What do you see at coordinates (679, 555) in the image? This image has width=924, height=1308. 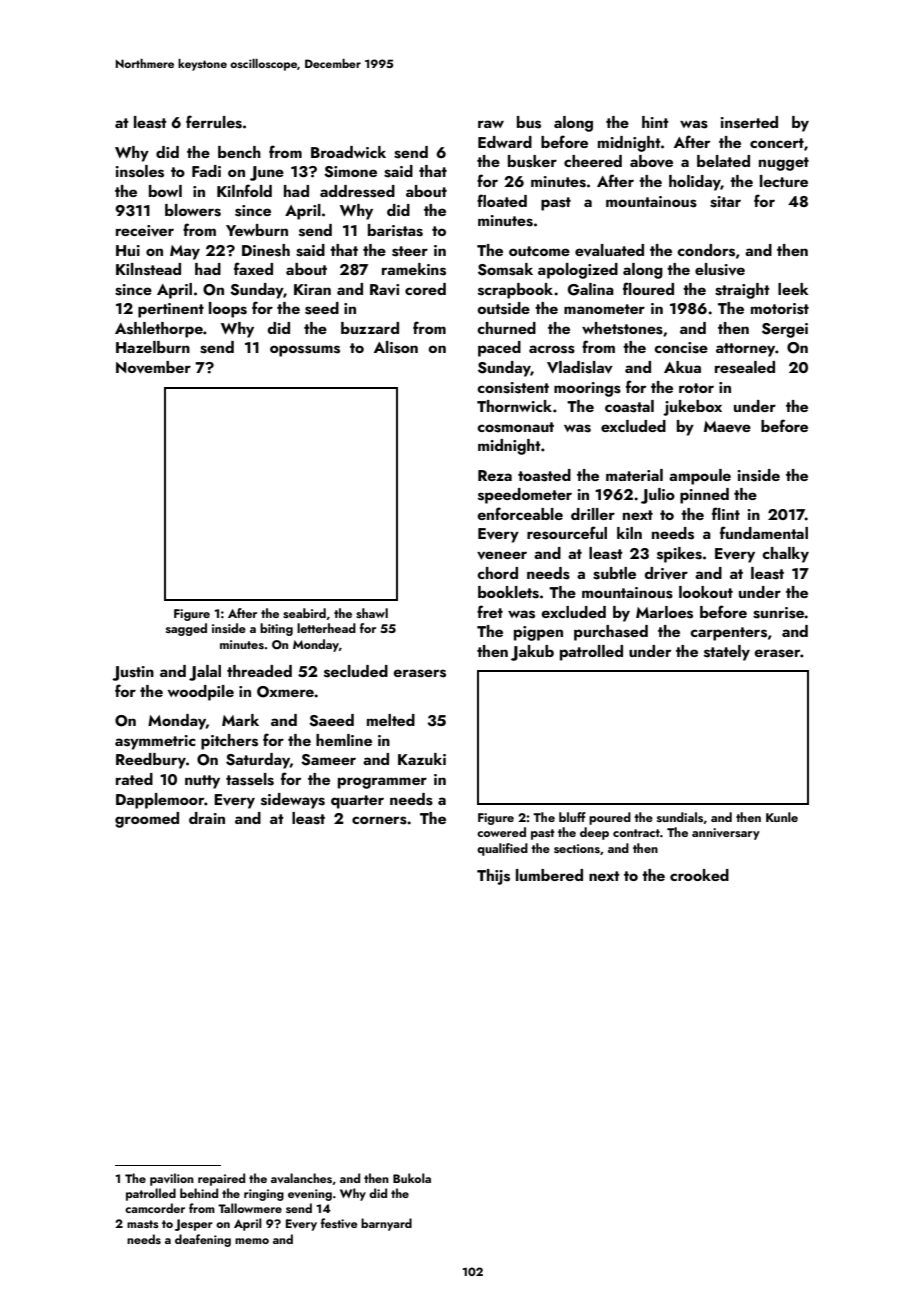 I see `spikes` at bounding box center [679, 555].
